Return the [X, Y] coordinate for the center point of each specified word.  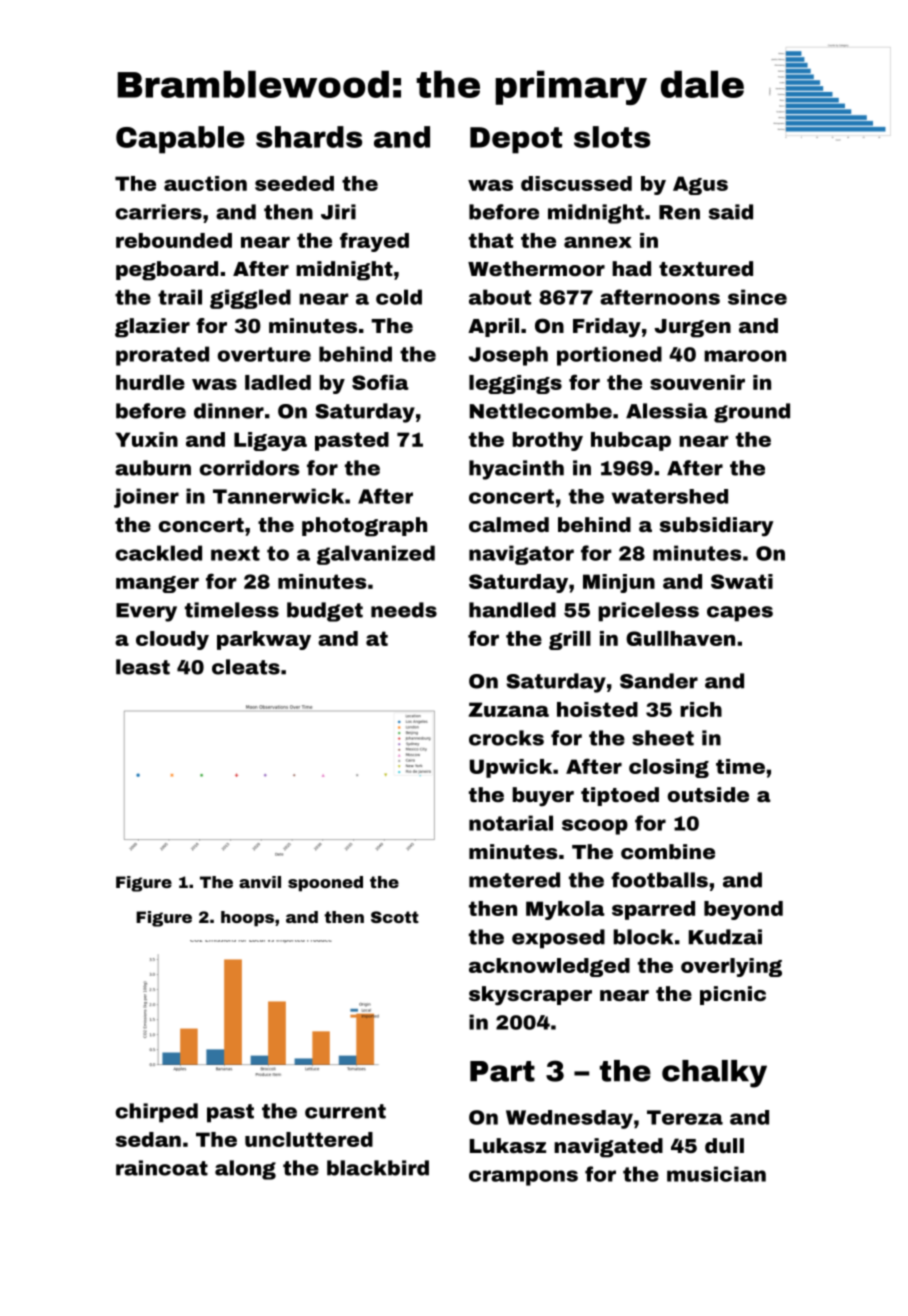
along [245, 1170]
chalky [714, 1074]
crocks [506, 738]
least [143, 667]
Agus [700, 185]
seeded [294, 183]
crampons [523, 1178]
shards [309, 137]
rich [701, 709]
